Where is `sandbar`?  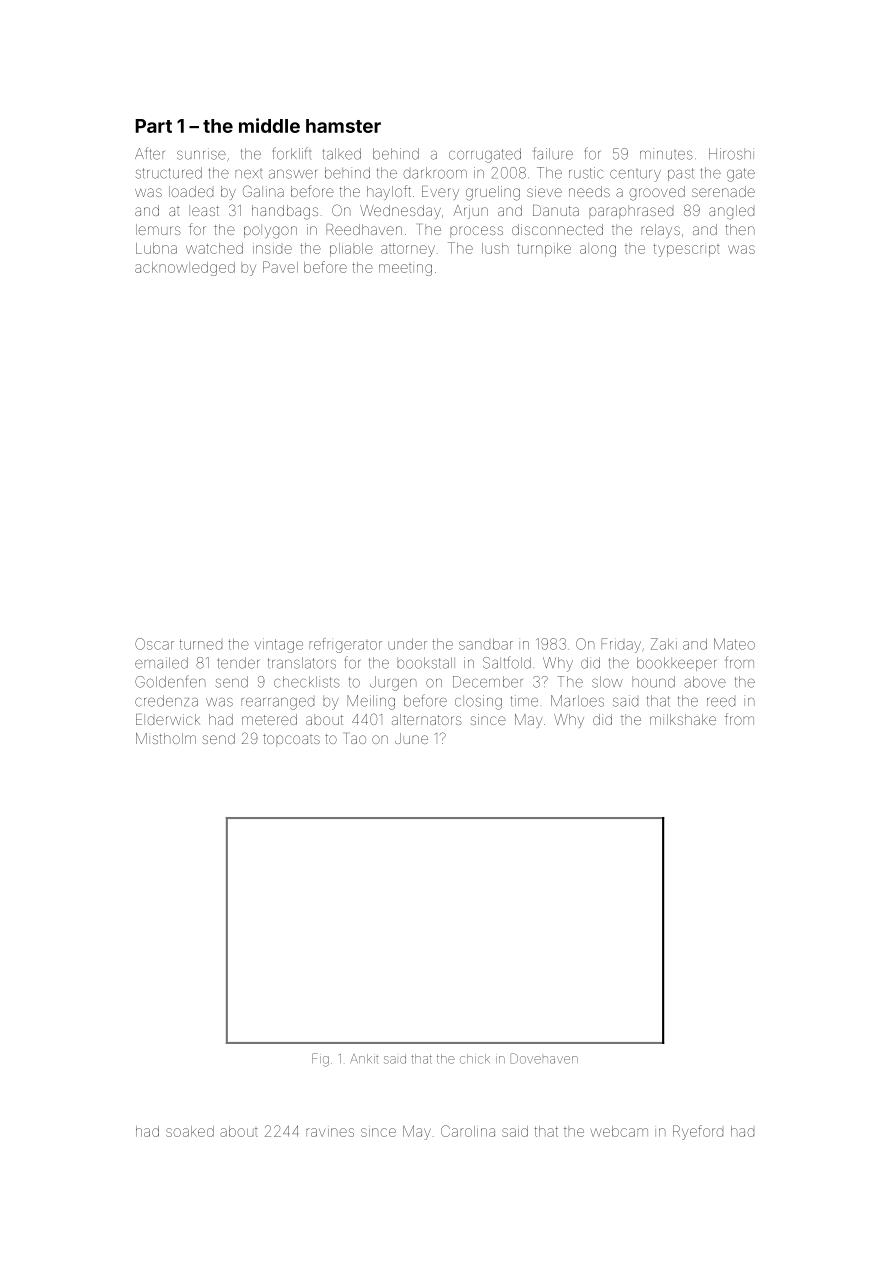
sandbar is located at coordinates (486, 644).
